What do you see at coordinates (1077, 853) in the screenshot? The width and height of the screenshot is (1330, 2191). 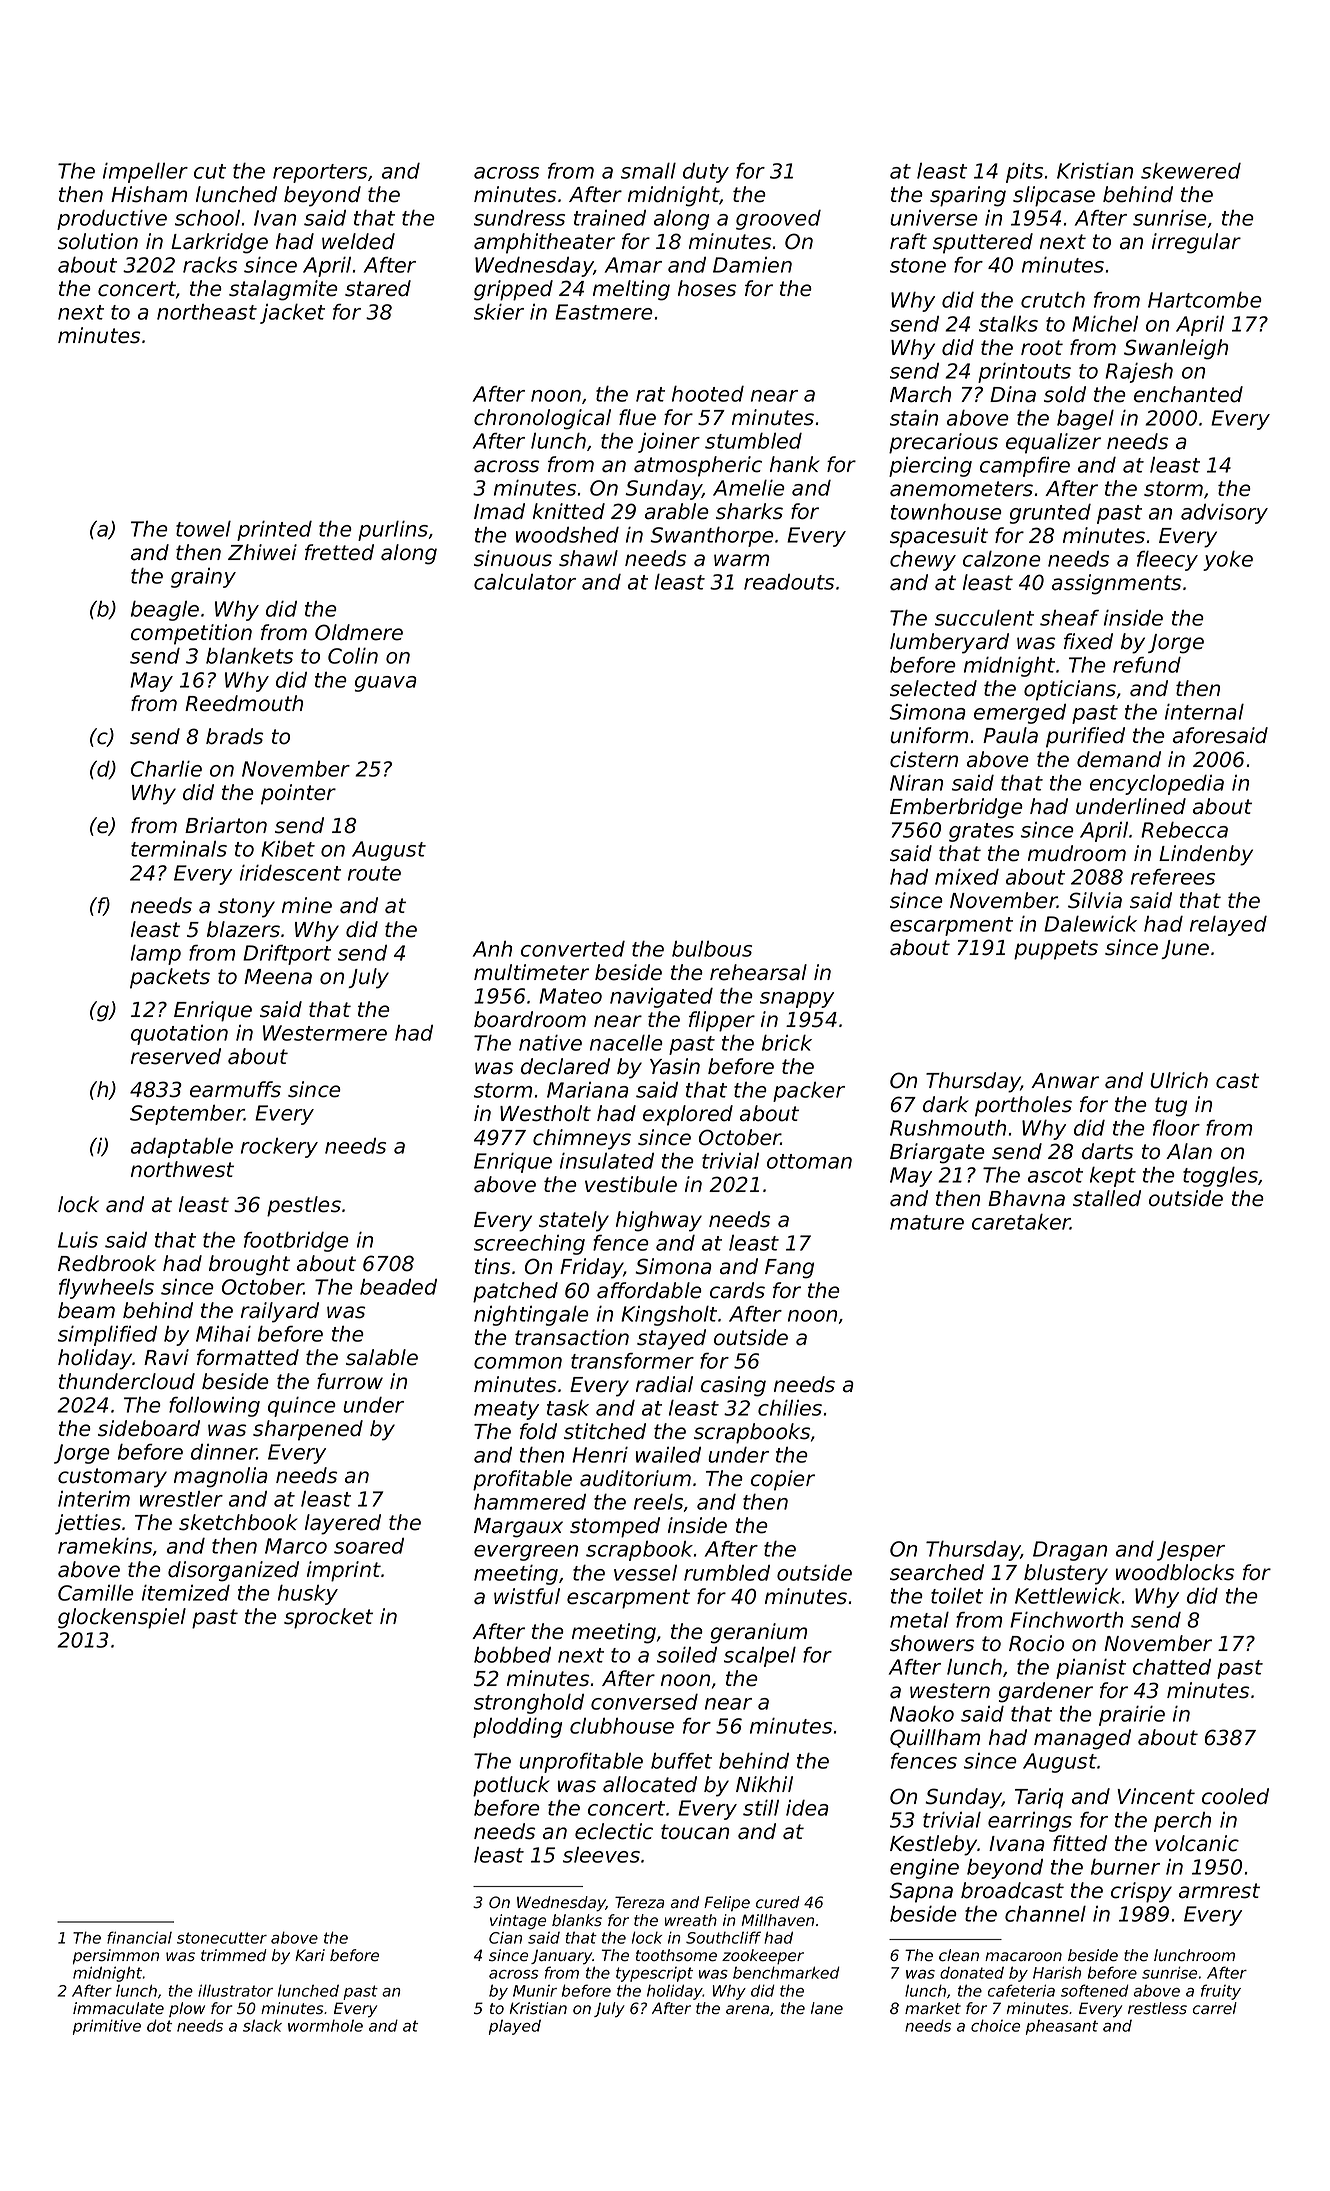 I see `mudroom` at bounding box center [1077, 853].
